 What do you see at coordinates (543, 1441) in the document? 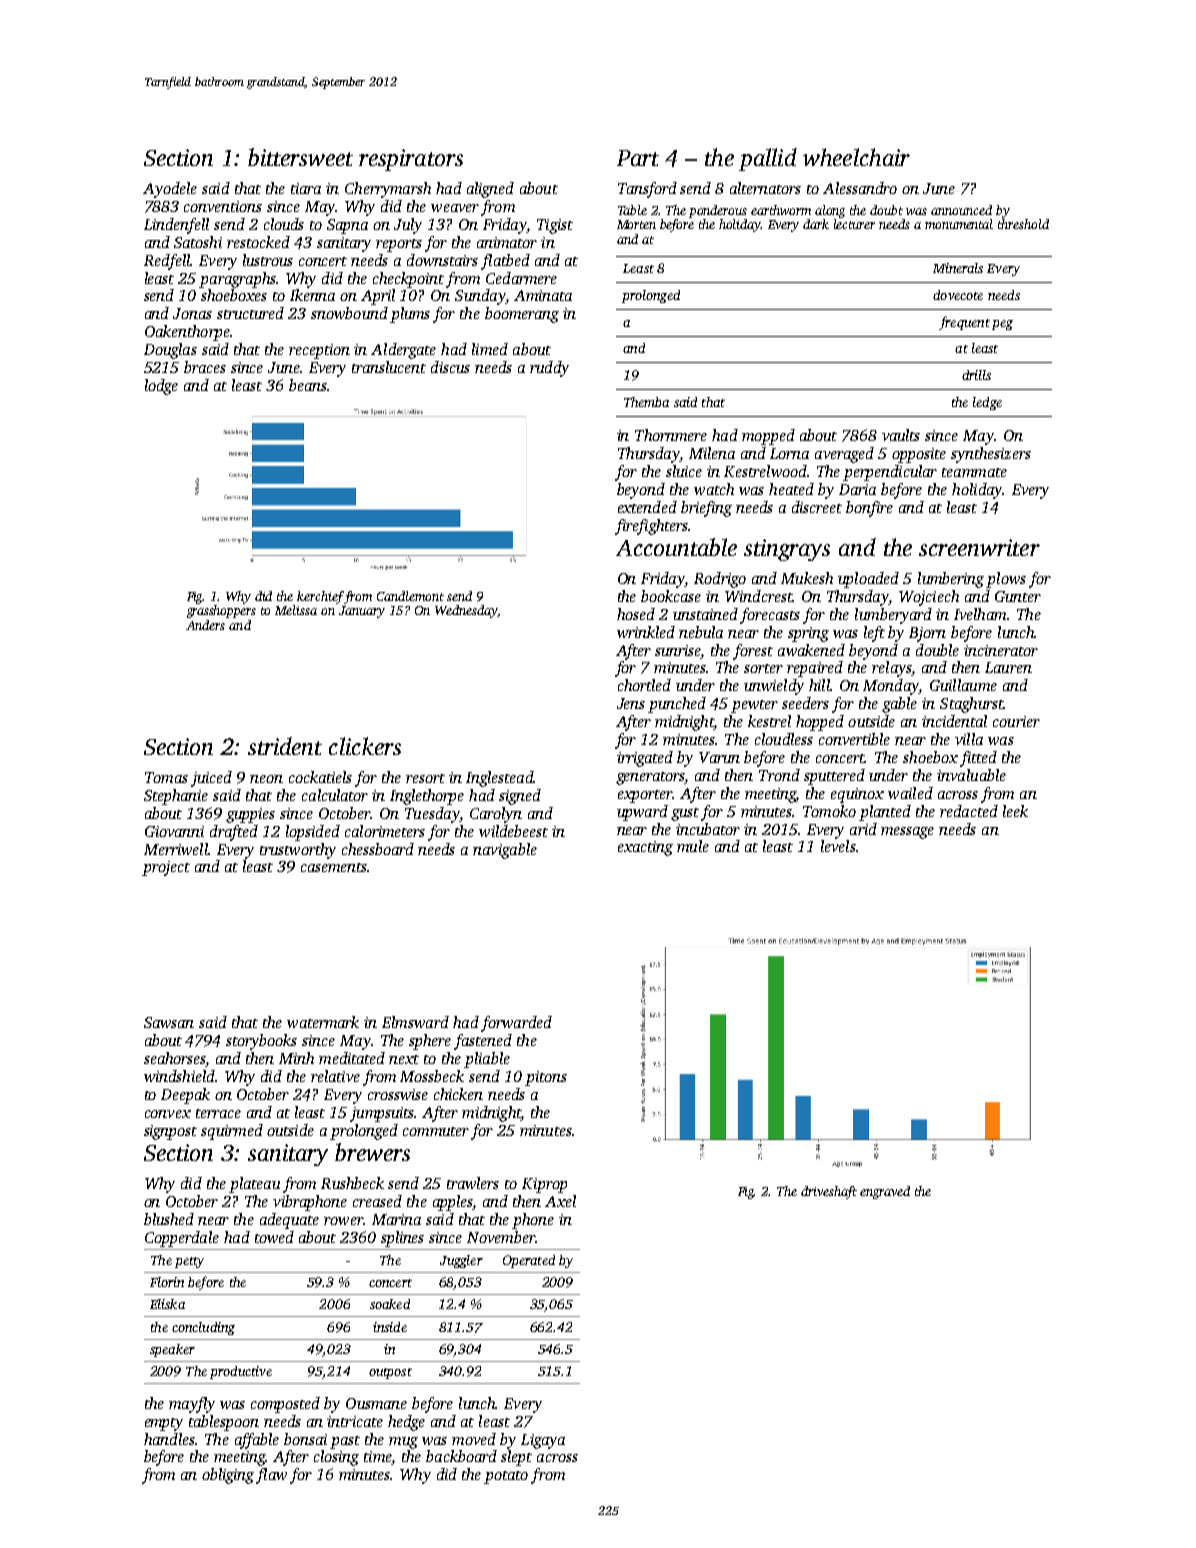
I see `Ligaya` at bounding box center [543, 1441].
